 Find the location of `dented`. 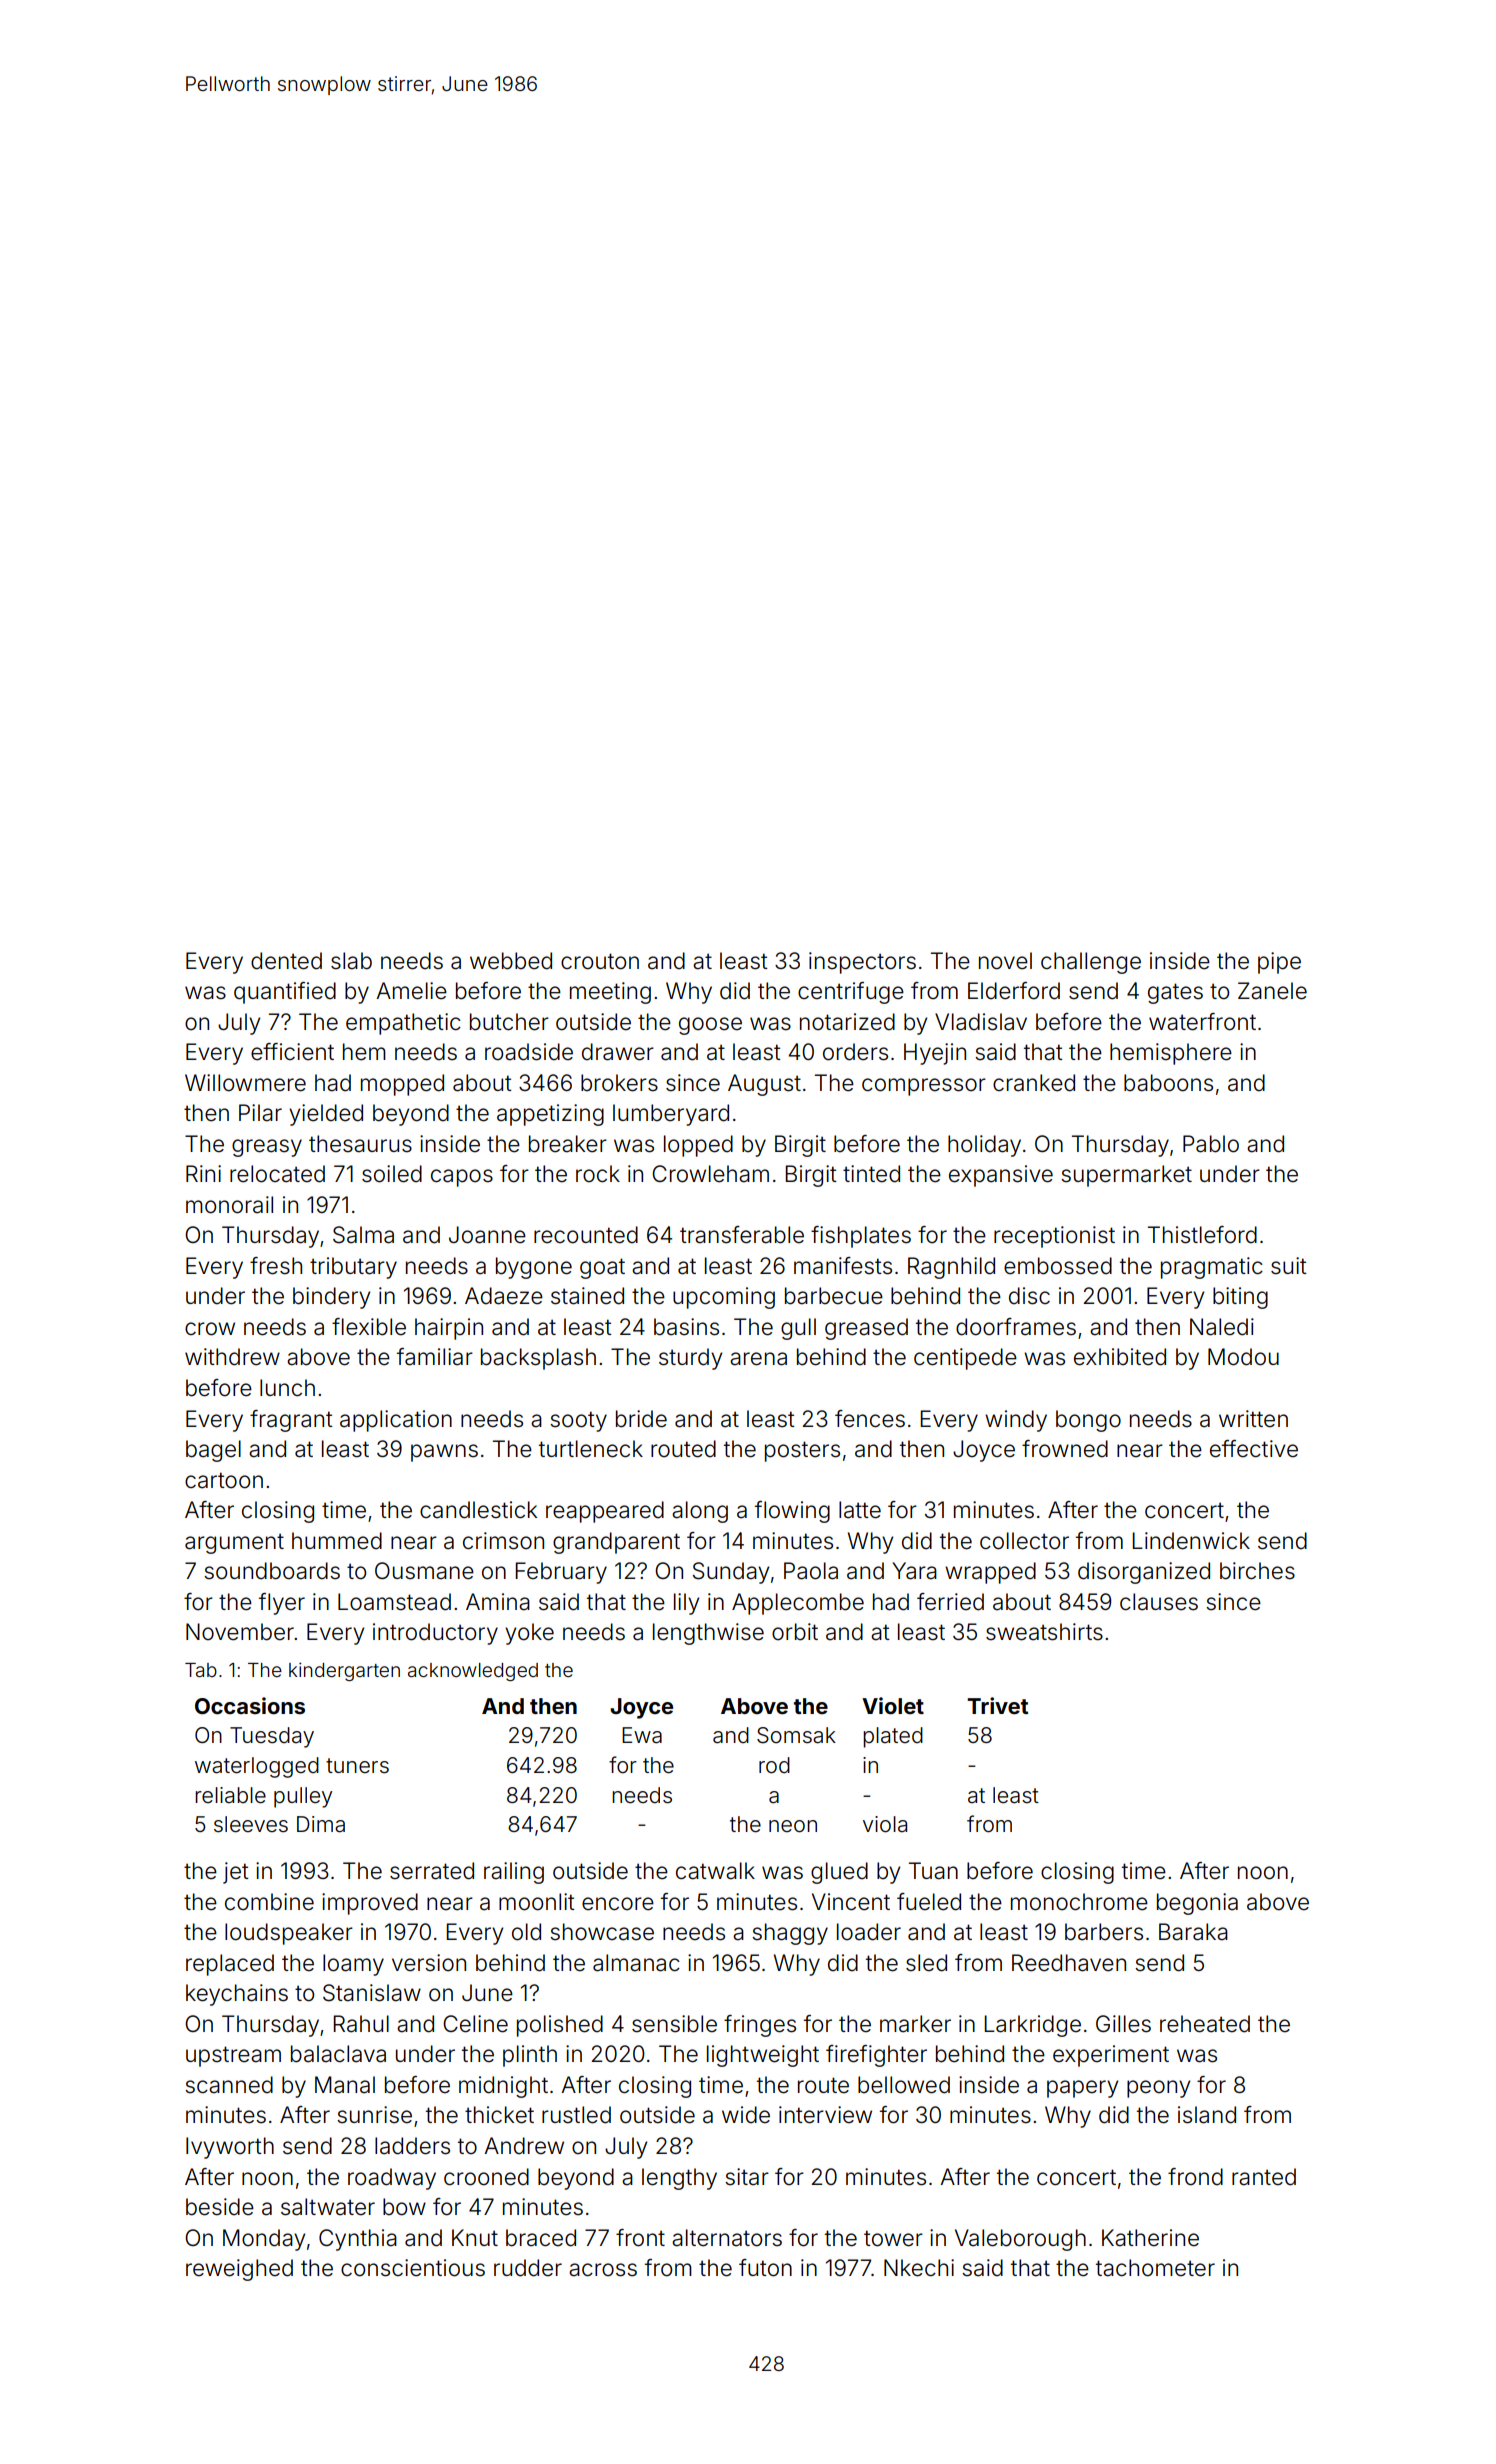

dented is located at coordinates (286, 961).
